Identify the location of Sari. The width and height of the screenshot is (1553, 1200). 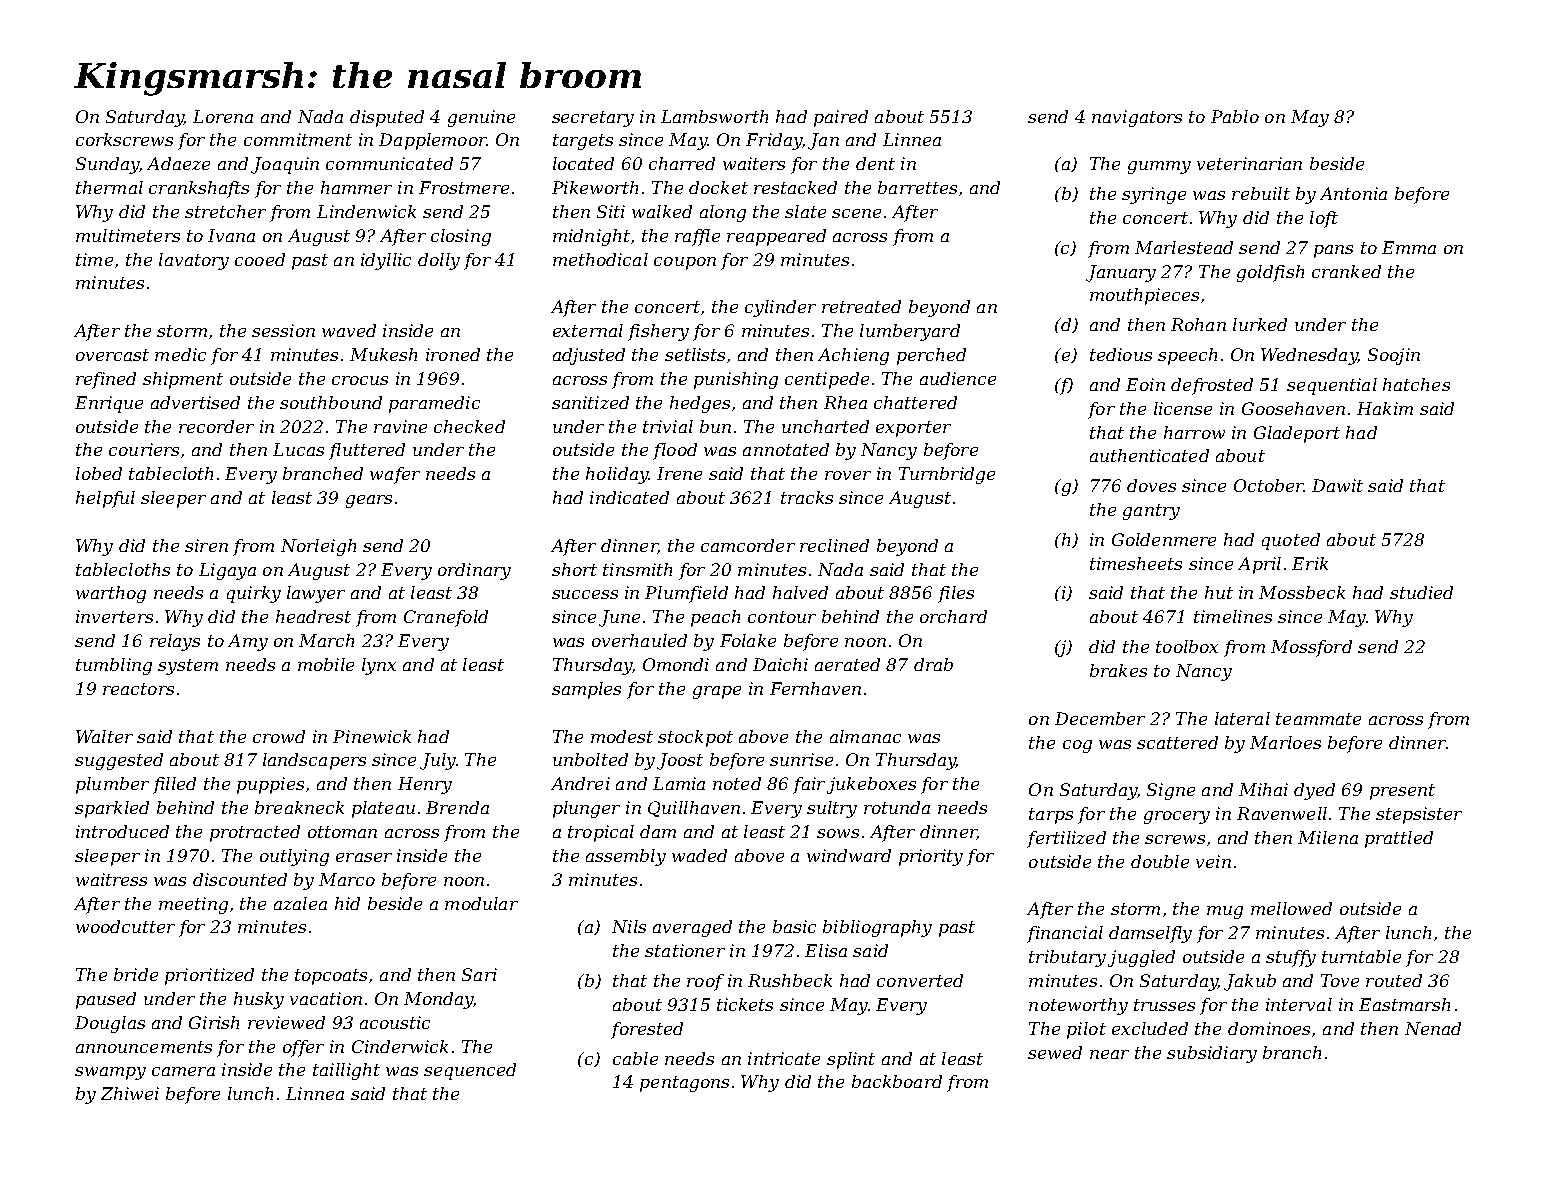
(479, 974).
